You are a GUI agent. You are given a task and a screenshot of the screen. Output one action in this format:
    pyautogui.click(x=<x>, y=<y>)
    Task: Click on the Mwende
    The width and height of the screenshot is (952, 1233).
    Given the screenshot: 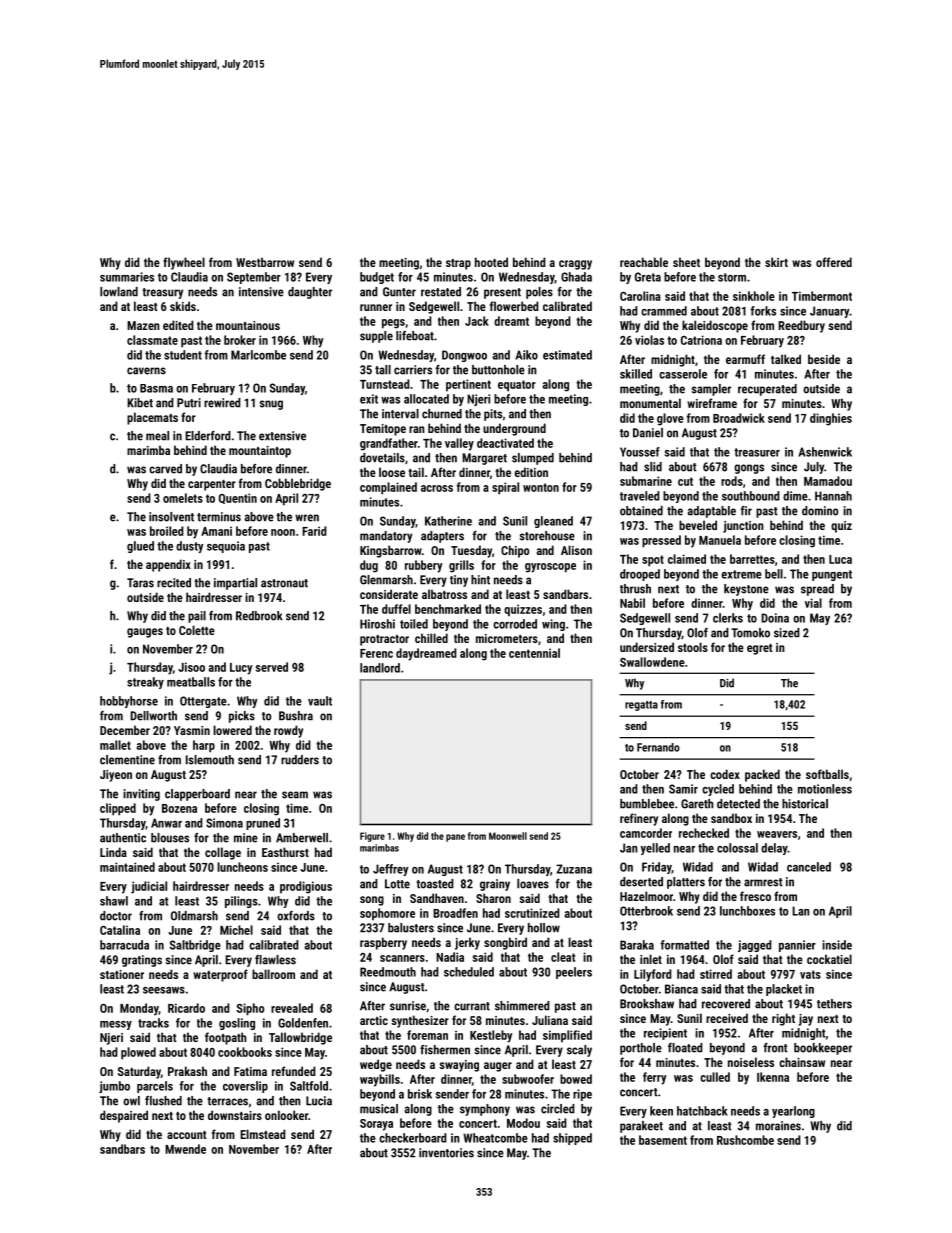 What is the action you would take?
    pyautogui.click(x=185, y=1149)
